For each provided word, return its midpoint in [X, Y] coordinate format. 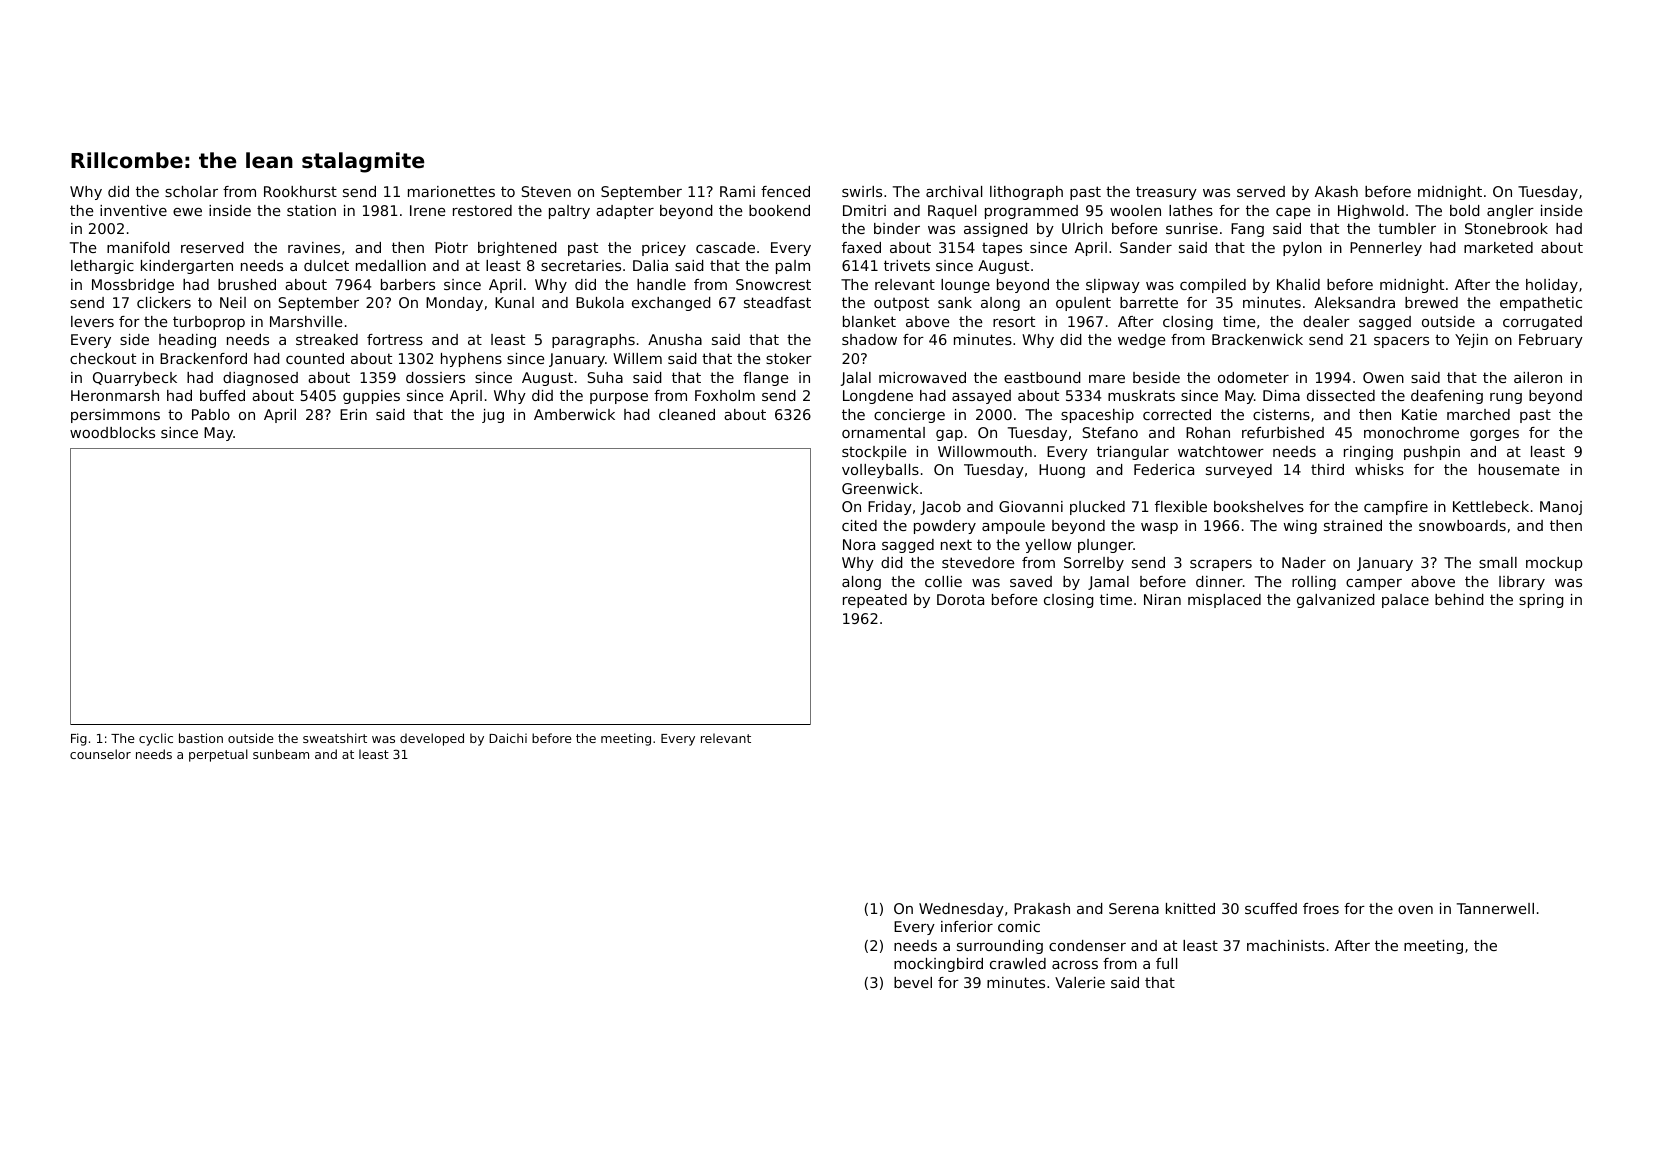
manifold [138, 247]
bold [1465, 210]
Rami [737, 191]
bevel [913, 982]
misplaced [1224, 601]
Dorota [960, 599]
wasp [1159, 528]
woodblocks [112, 432]
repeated [875, 601]
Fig [79, 739]
